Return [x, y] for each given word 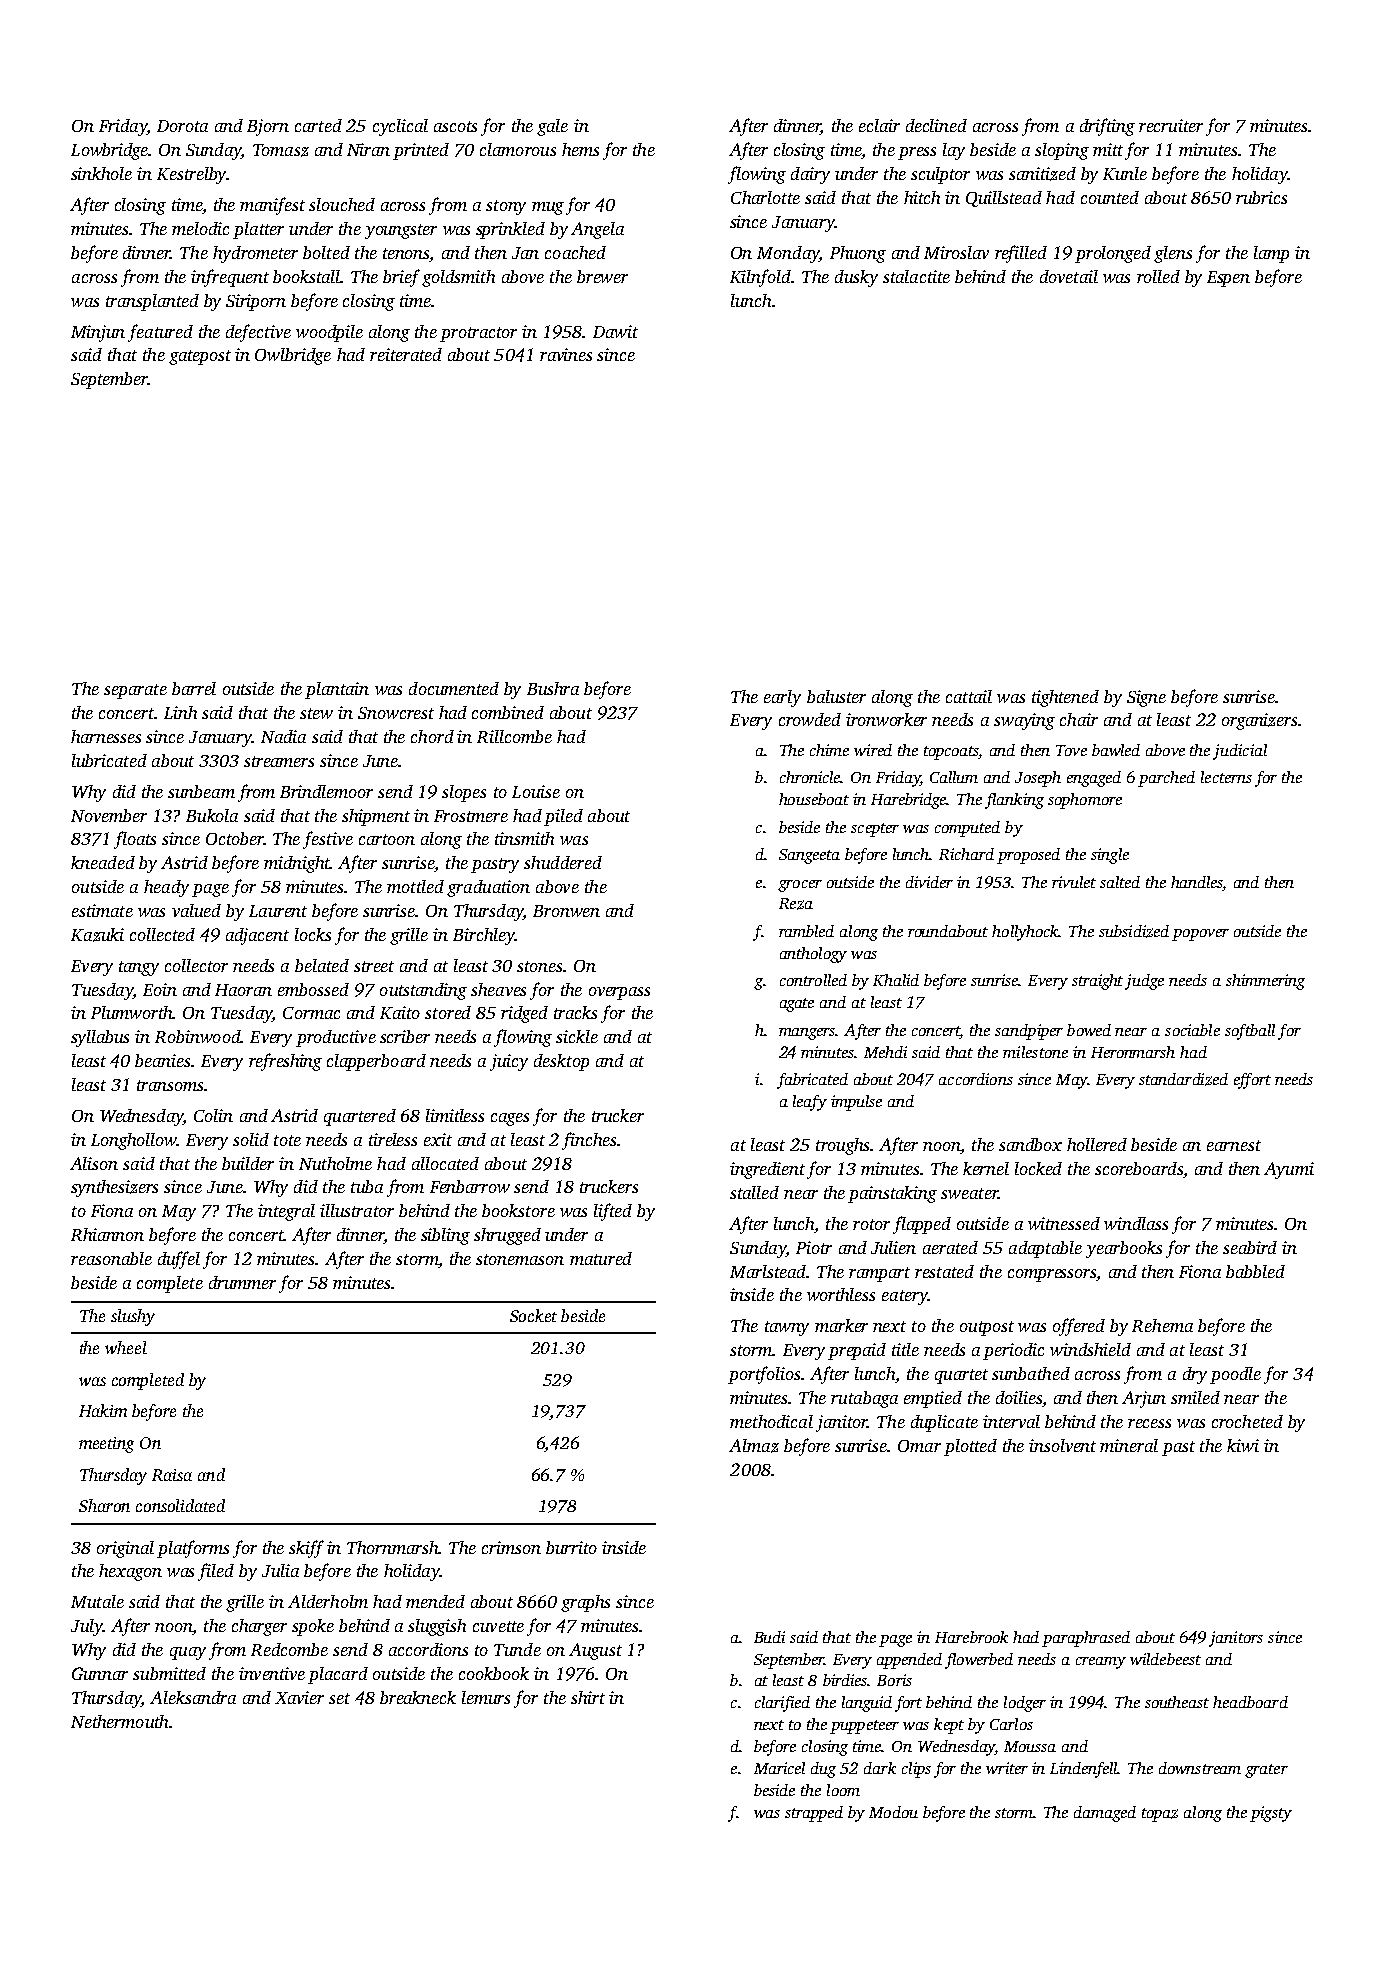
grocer [800, 886]
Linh [180, 712]
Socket [533, 1315]
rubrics [1261, 197]
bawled [1116, 750]
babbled [1255, 1271]
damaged [1105, 1814]
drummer [242, 1282]
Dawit [615, 331]
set [339, 1698]
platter [258, 230]
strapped [814, 1814]
